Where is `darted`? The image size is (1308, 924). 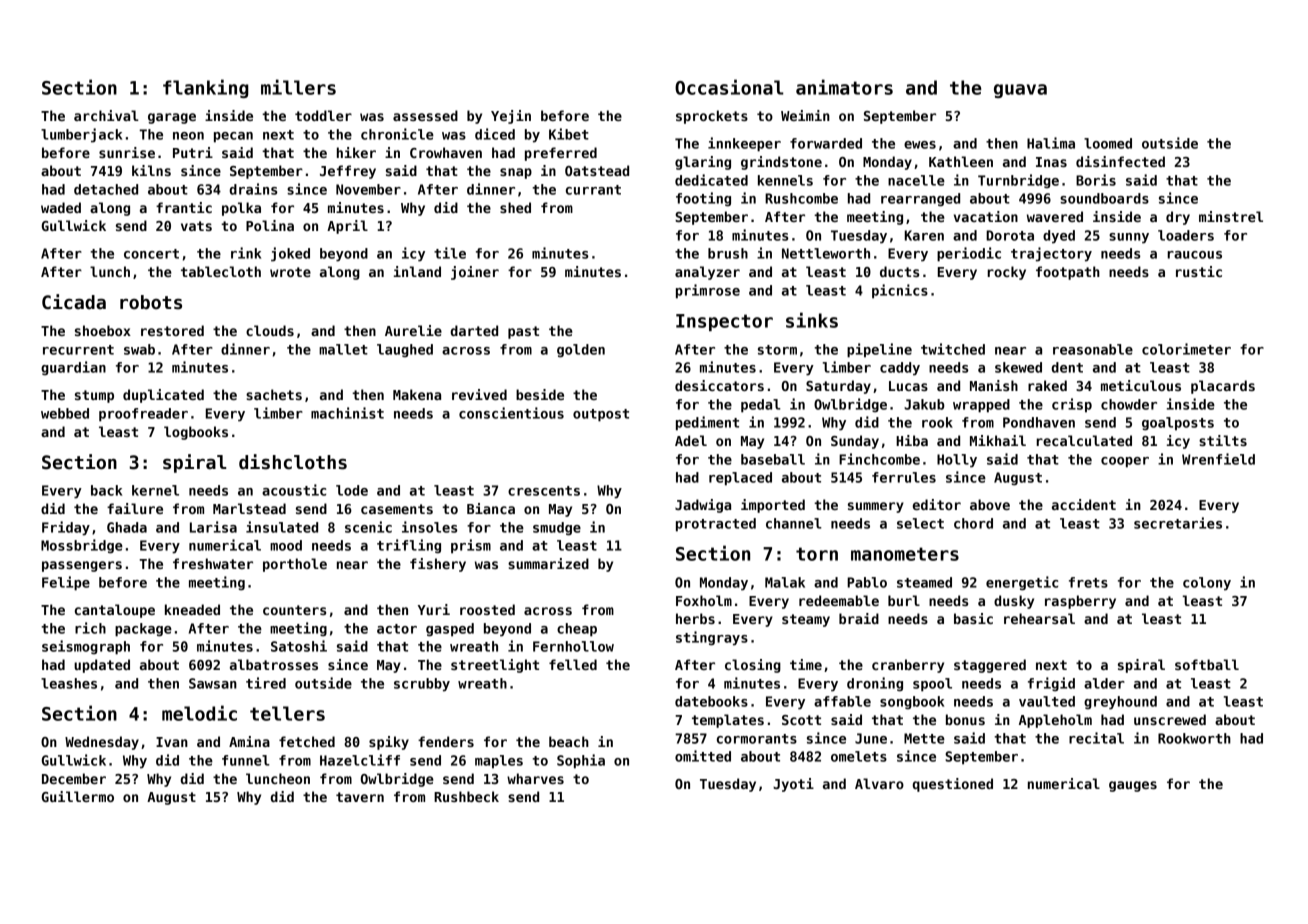 darted is located at coordinates (474, 330).
